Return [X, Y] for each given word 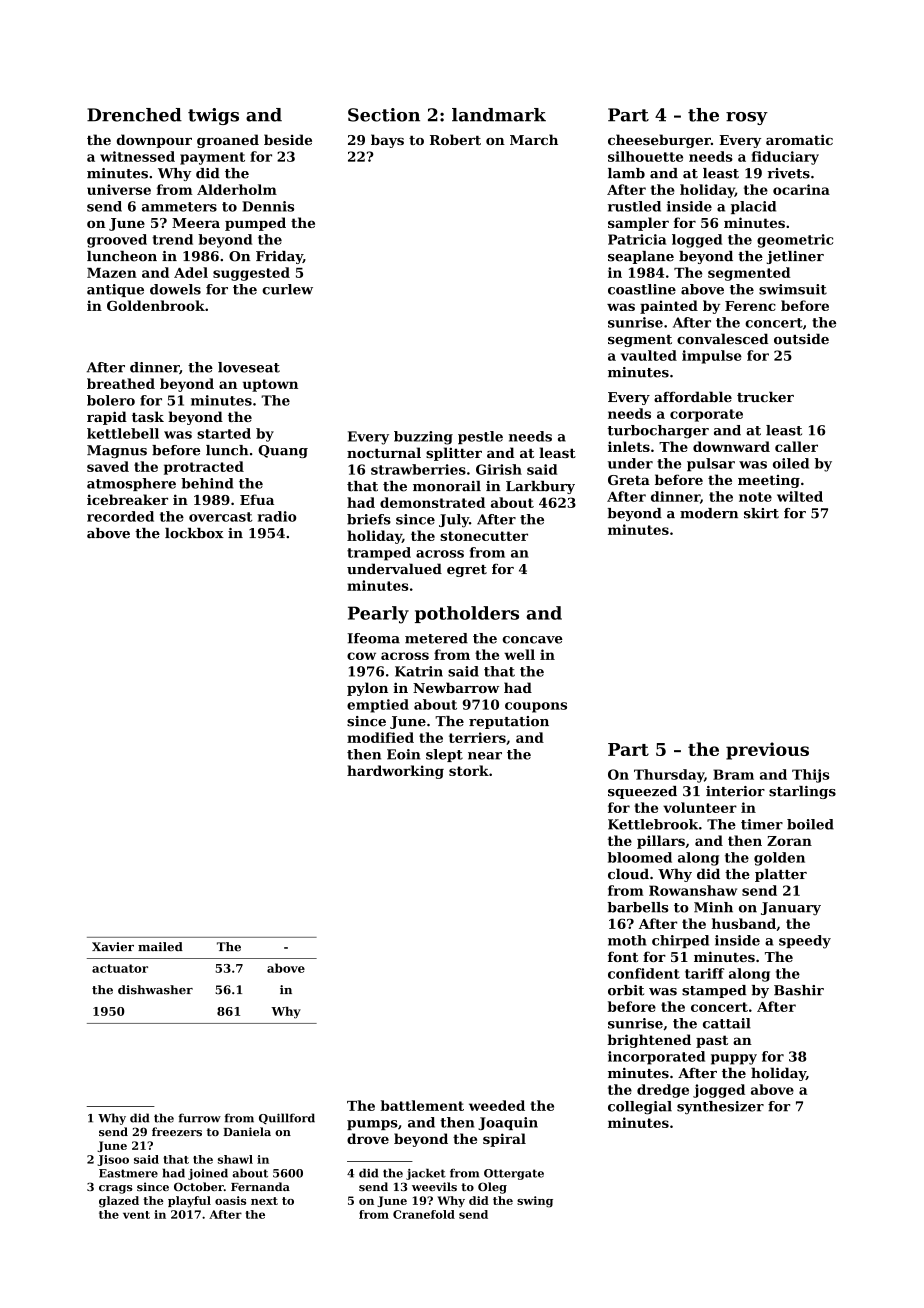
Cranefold [424, 1214]
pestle [480, 437]
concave [533, 640]
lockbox [194, 533]
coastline [642, 289]
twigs [213, 116]
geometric [795, 241]
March [534, 139]
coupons [536, 707]
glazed [119, 1202]
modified [380, 737]
